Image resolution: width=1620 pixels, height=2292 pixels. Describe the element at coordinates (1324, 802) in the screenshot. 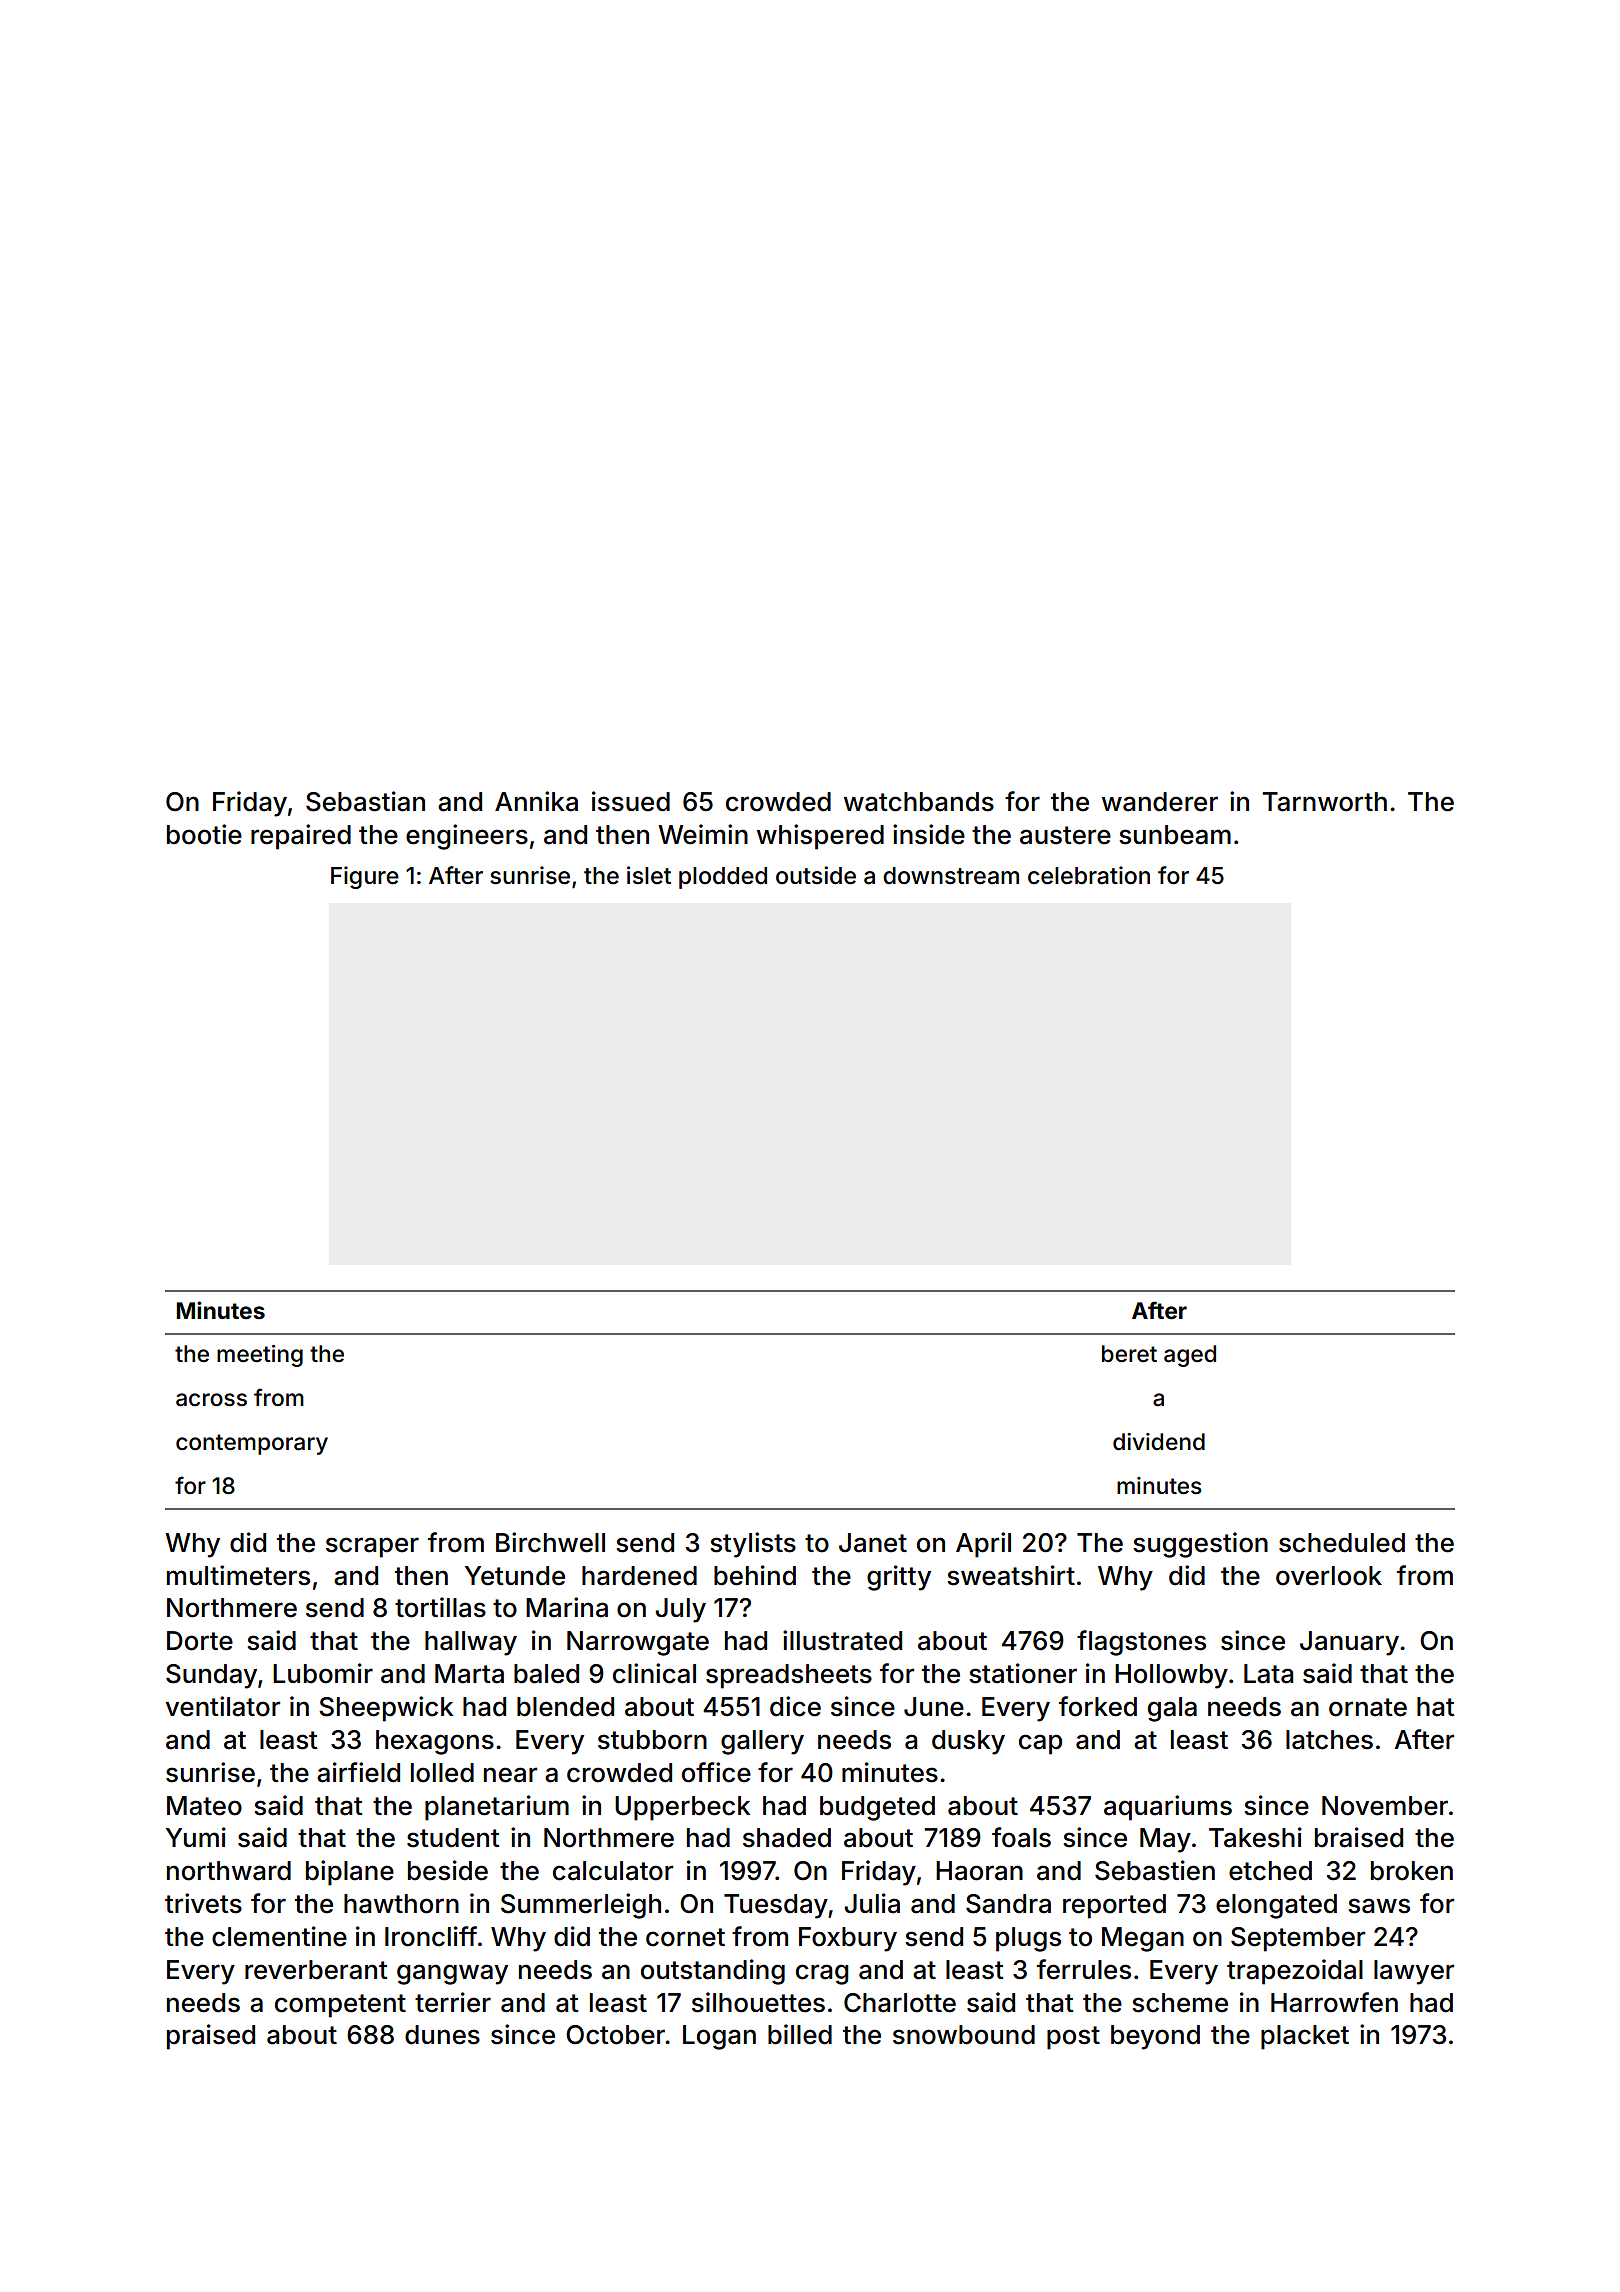

I see `Tarnworth` at that location.
